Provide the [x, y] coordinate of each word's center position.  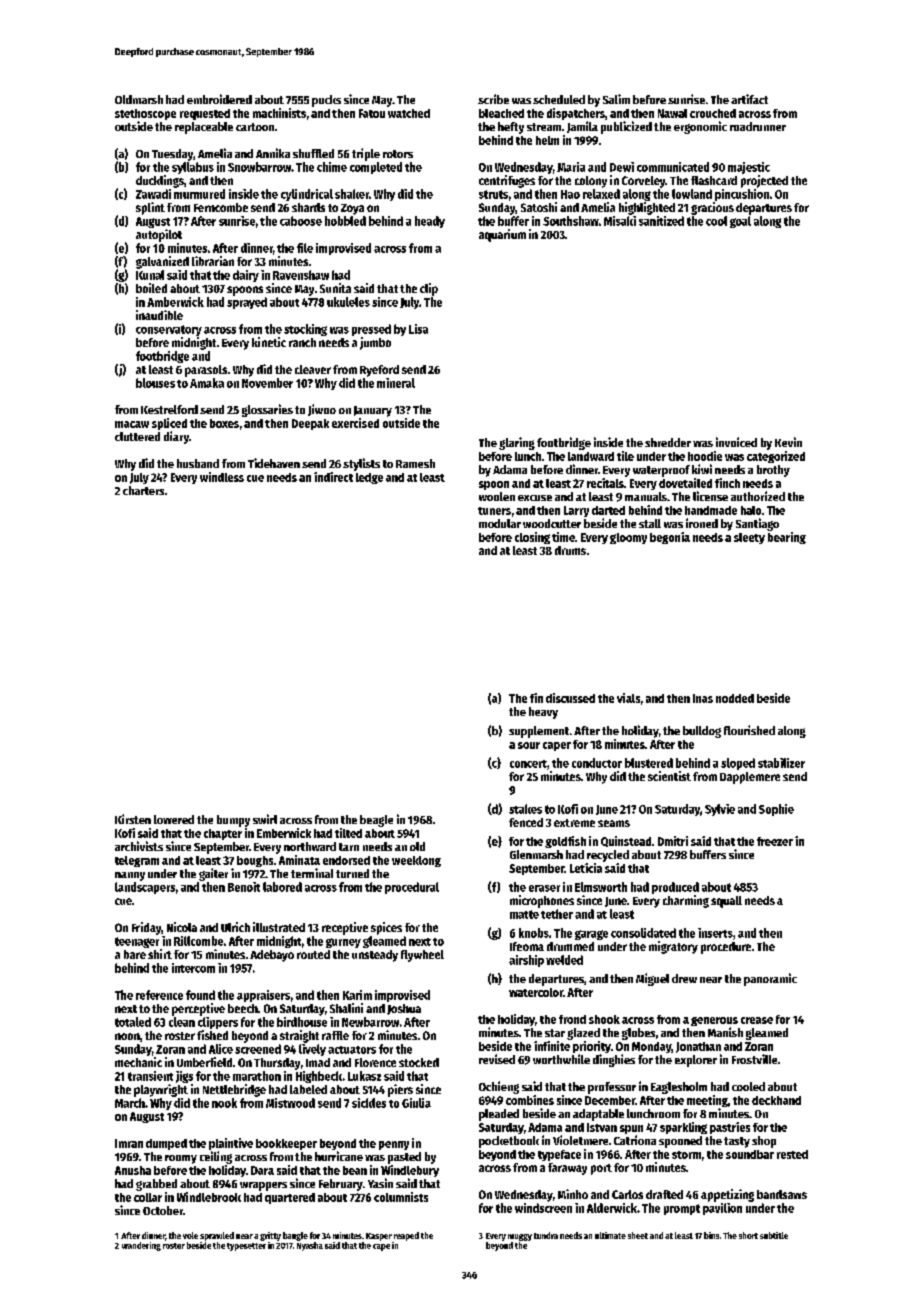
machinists [279, 113]
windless [222, 477]
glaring [517, 443]
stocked [419, 1062]
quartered [290, 1198]
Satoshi [539, 207]
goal [740, 222]
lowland [692, 194]
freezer [775, 841]
